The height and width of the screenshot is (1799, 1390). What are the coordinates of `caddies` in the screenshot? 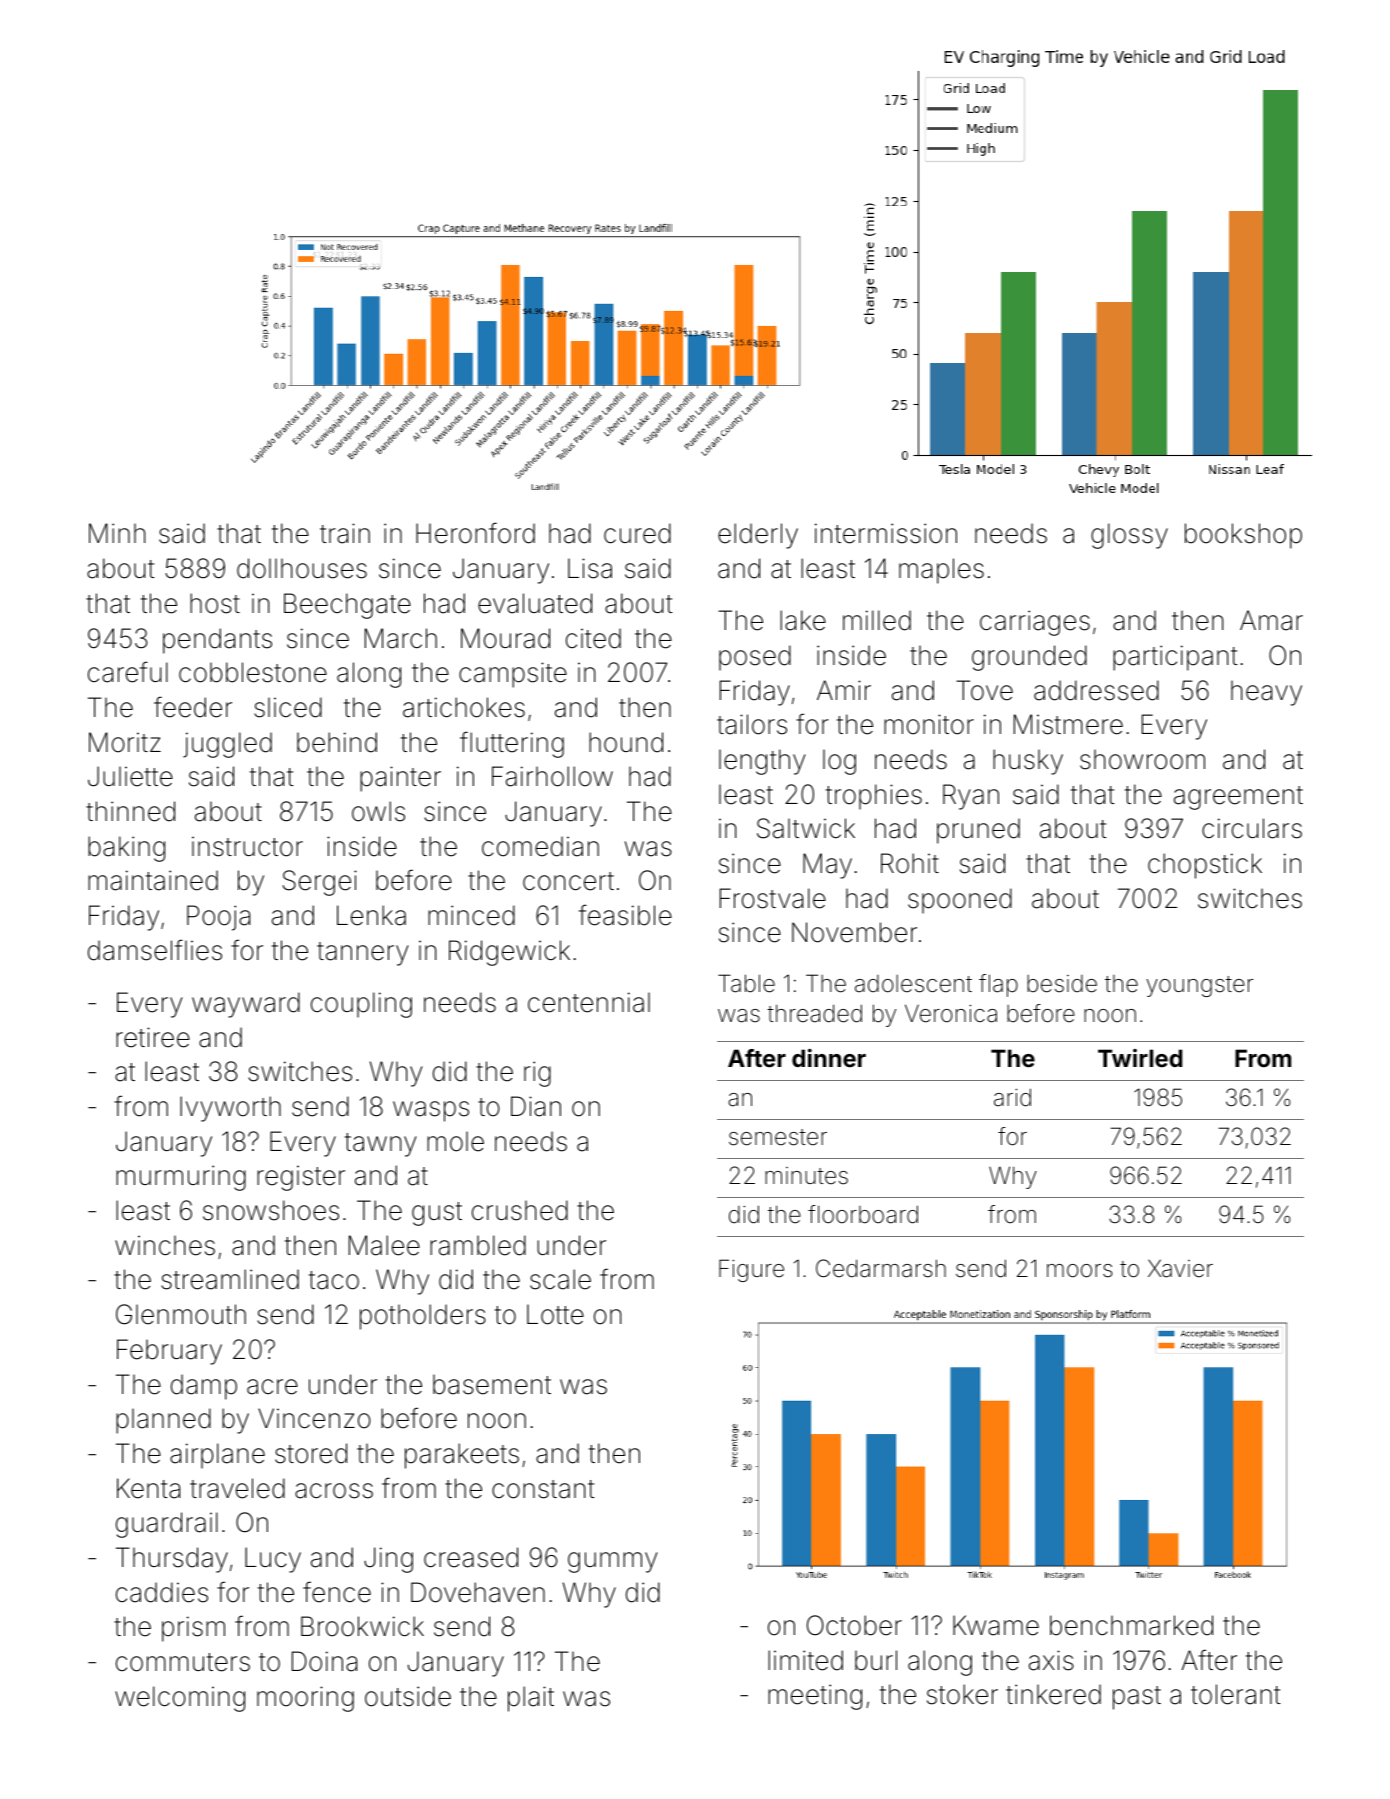 It's located at (162, 1592).
